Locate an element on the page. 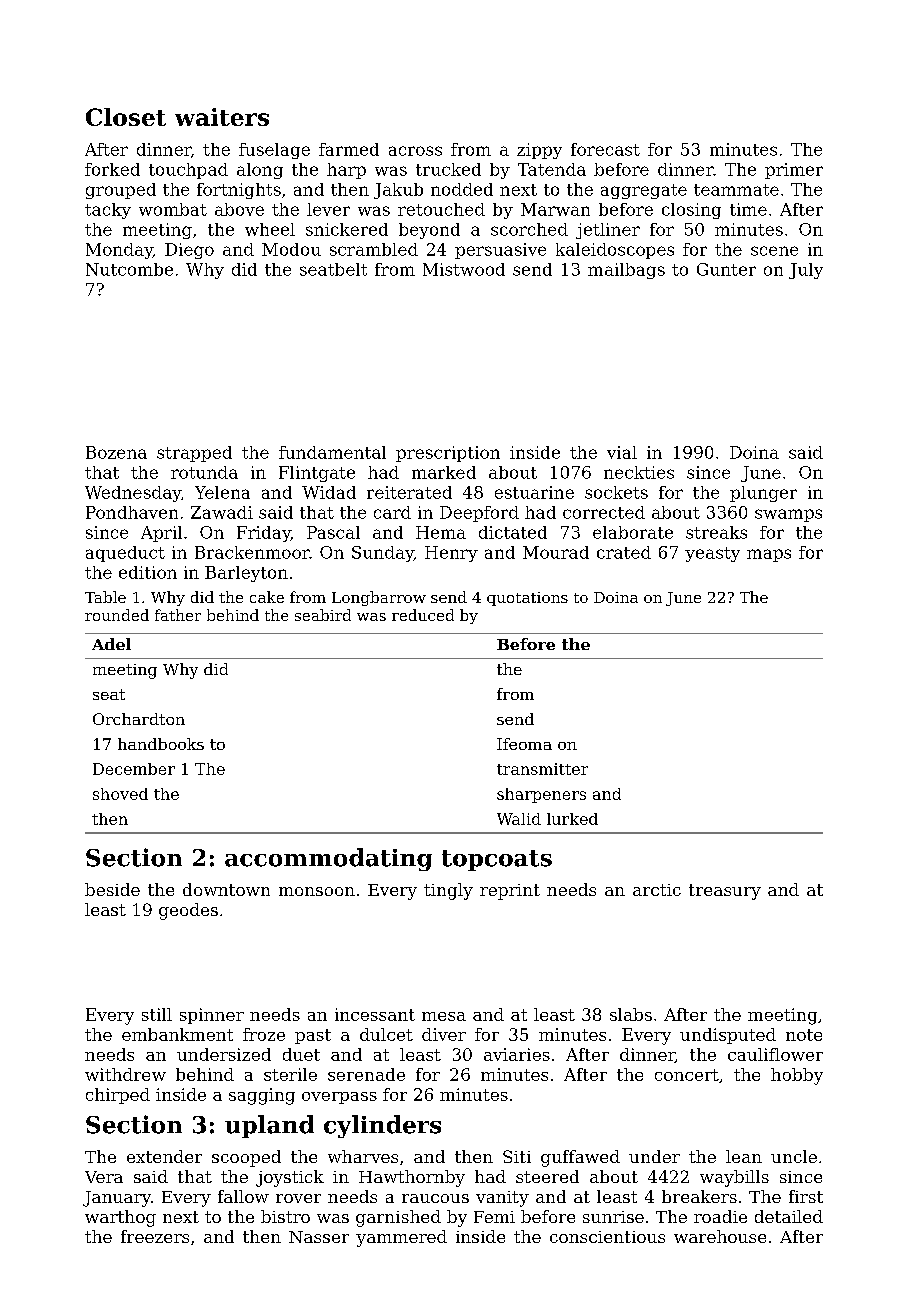 The width and height of the image is (908, 1316). prescription is located at coordinates (448, 454).
